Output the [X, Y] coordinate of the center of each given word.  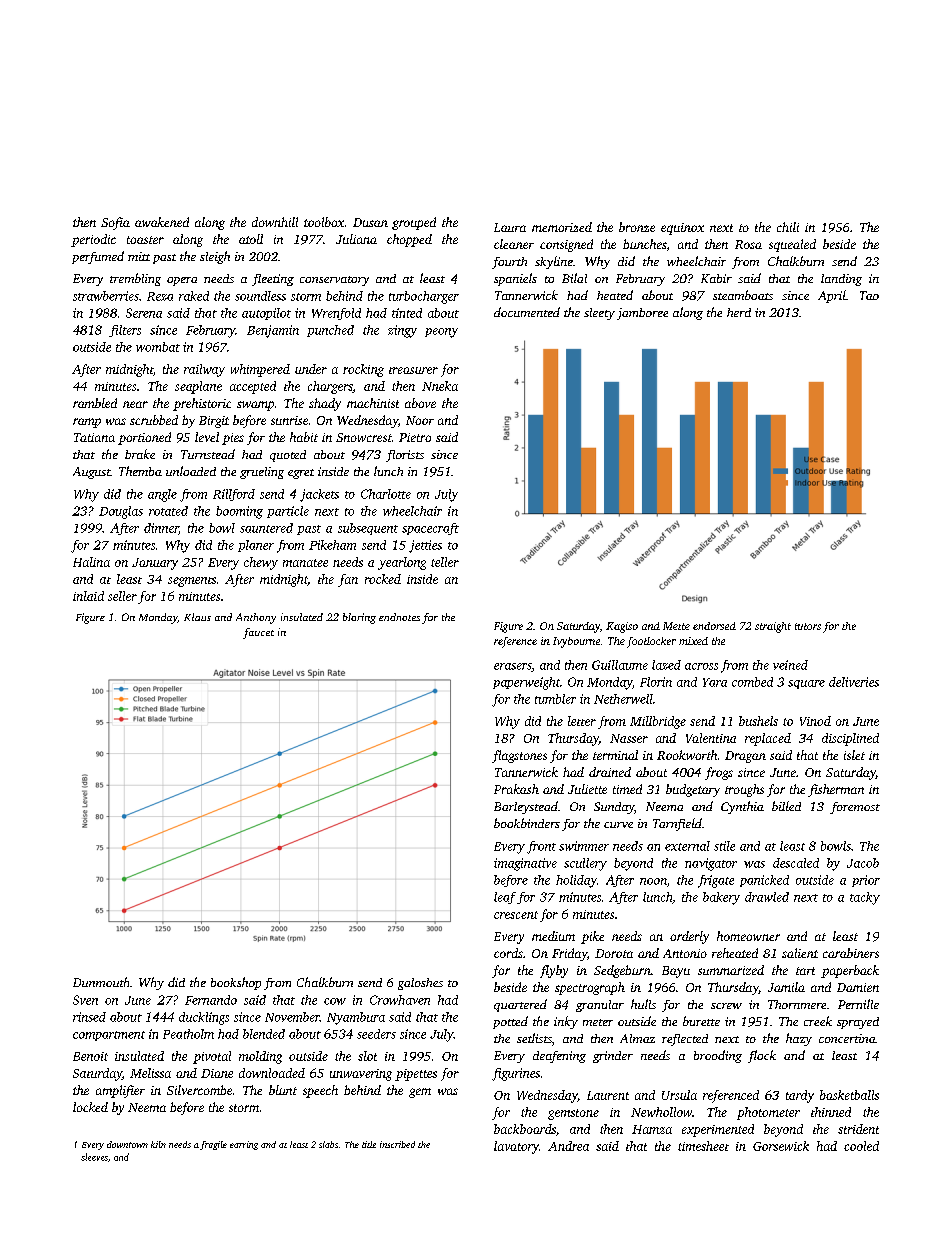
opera [182, 281]
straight [773, 627]
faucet [258, 633]
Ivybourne [576, 642]
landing [841, 280]
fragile [213, 1145]
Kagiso [622, 627]
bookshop [236, 983]
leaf [505, 898]
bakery [721, 898]
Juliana [356, 239]
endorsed [714, 626]
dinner [161, 529]
